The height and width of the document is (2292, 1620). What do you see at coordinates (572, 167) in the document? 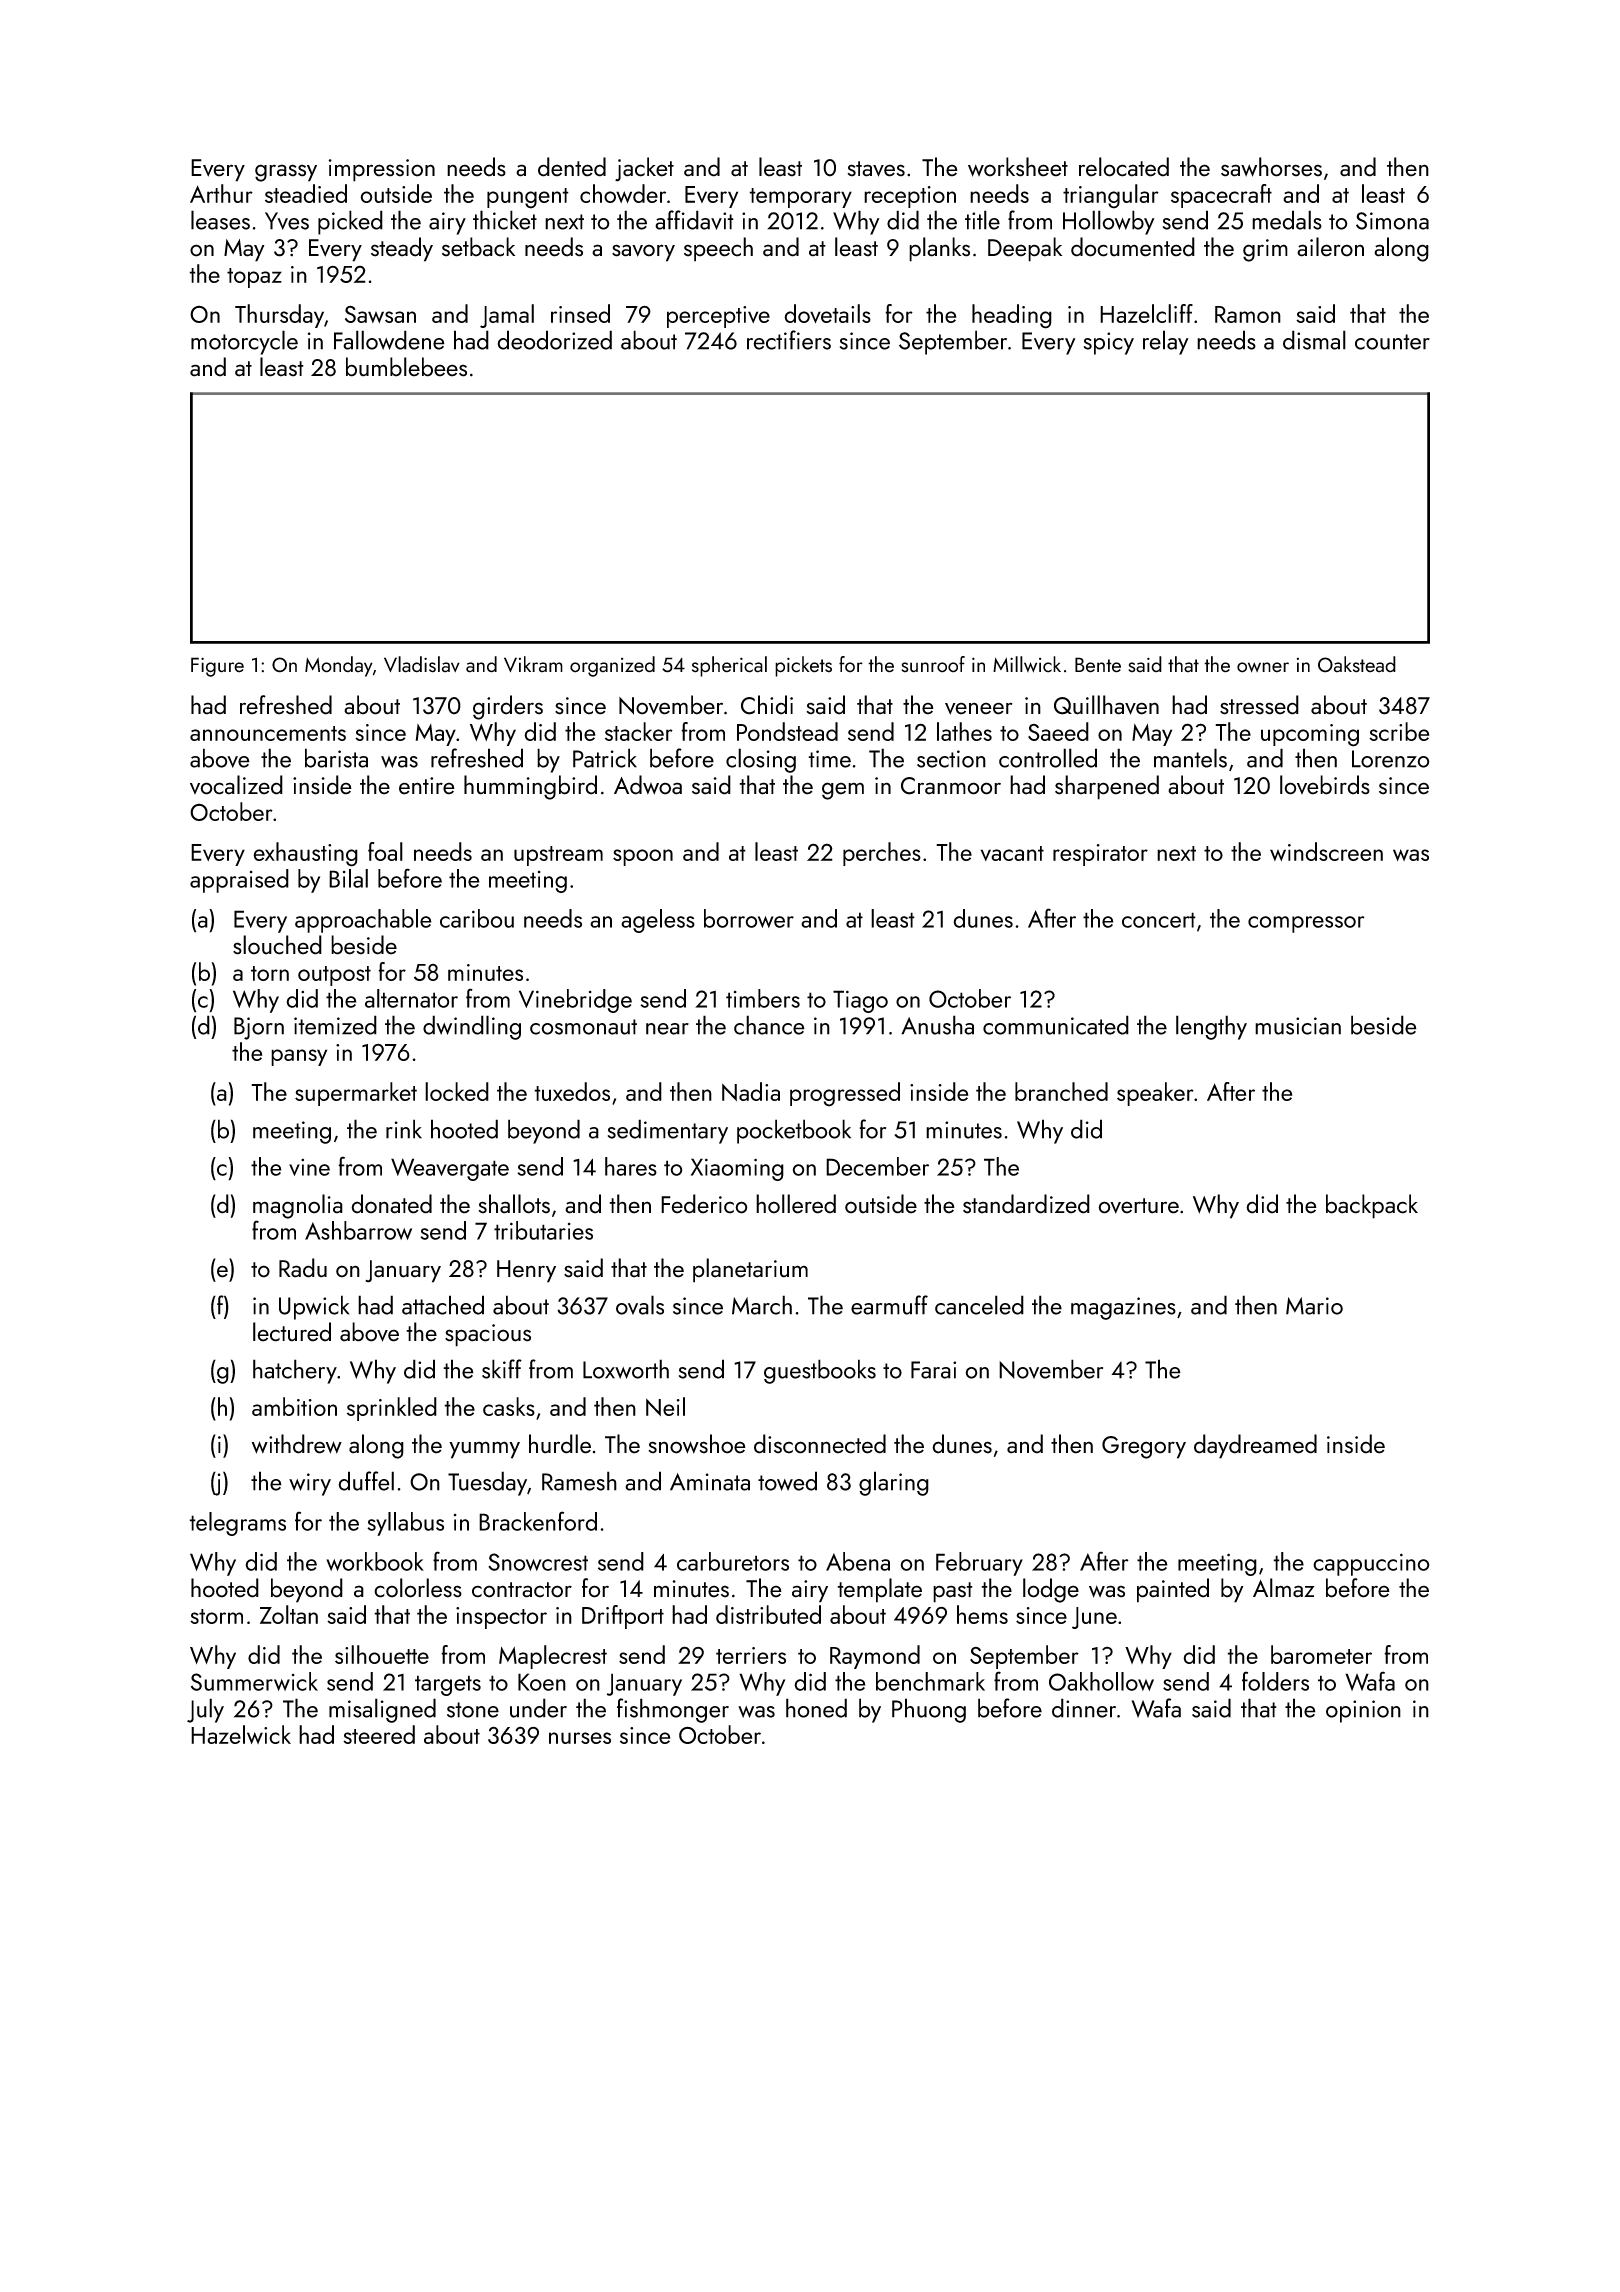
I see `dented` at bounding box center [572, 167].
